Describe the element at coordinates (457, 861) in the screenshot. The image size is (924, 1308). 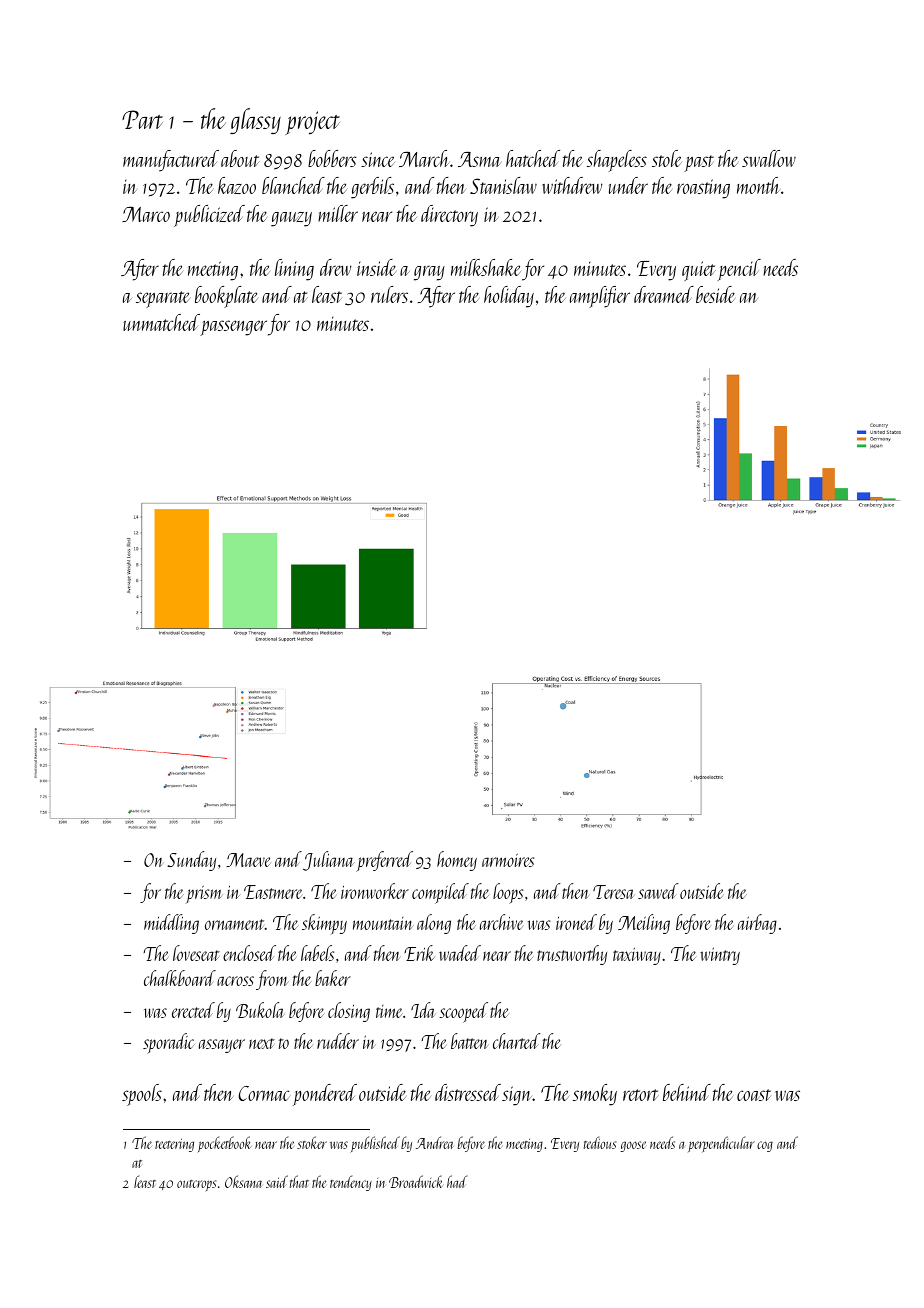
I see `homey` at that location.
